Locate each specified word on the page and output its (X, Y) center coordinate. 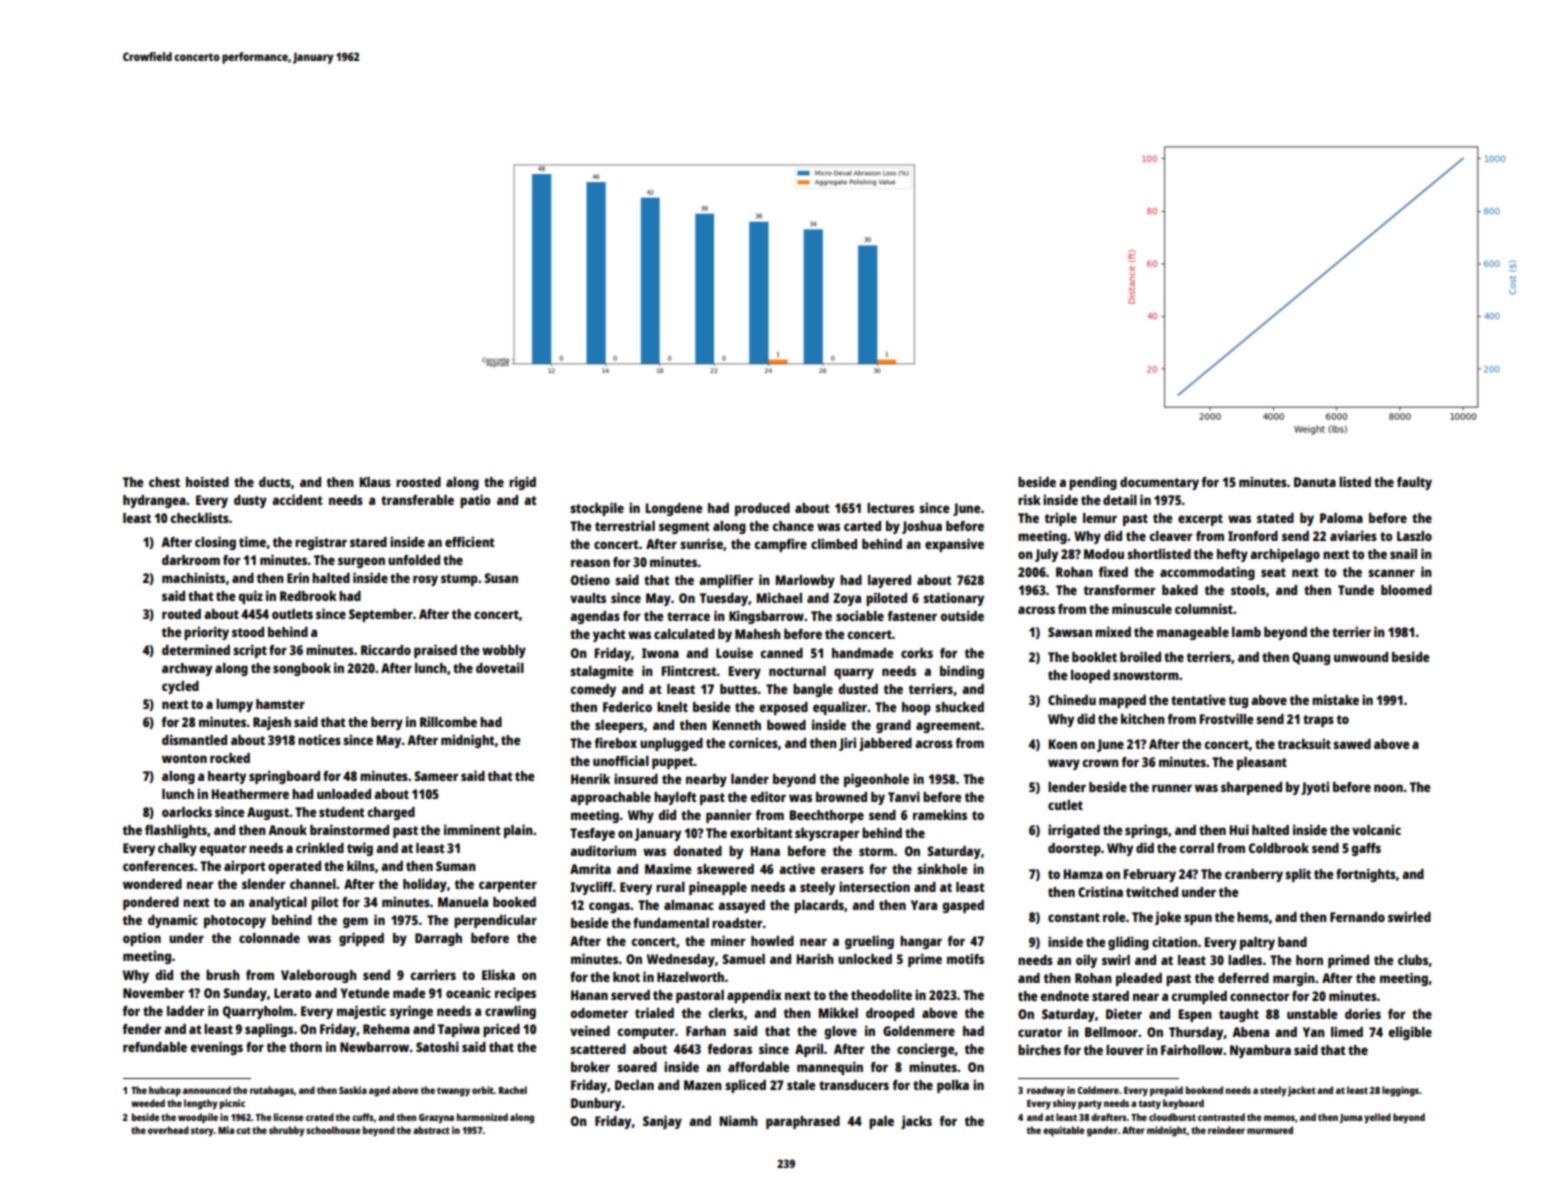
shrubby (287, 1131)
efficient (469, 541)
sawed (1352, 744)
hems (1253, 917)
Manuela (463, 902)
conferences (158, 866)
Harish (815, 958)
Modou (1104, 554)
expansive (954, 545)
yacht (609, 635)
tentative (1198, 699)
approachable (610, 798)
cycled (180, 687)
